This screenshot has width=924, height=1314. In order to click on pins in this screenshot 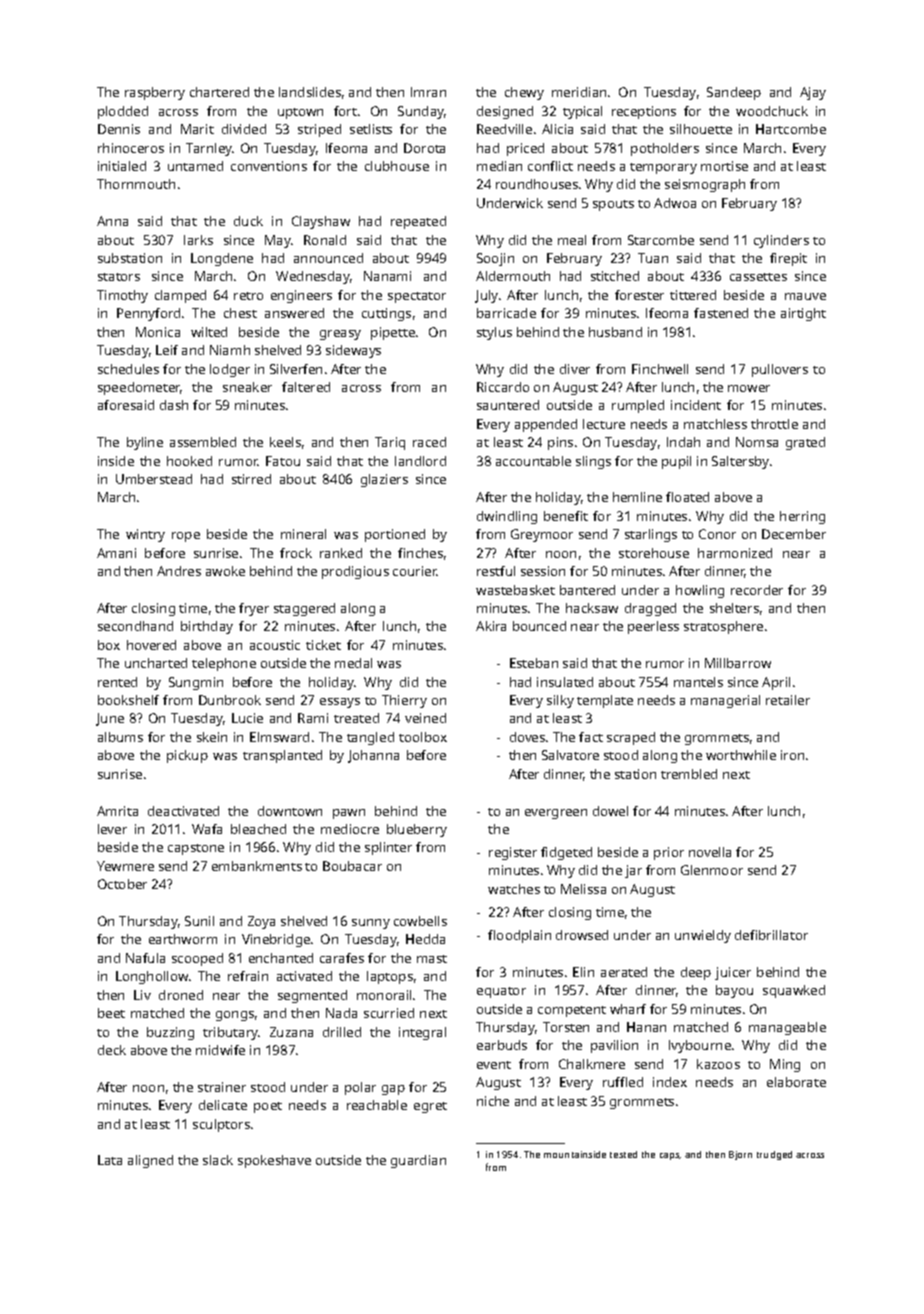, I will do `click(560, 443)`.
